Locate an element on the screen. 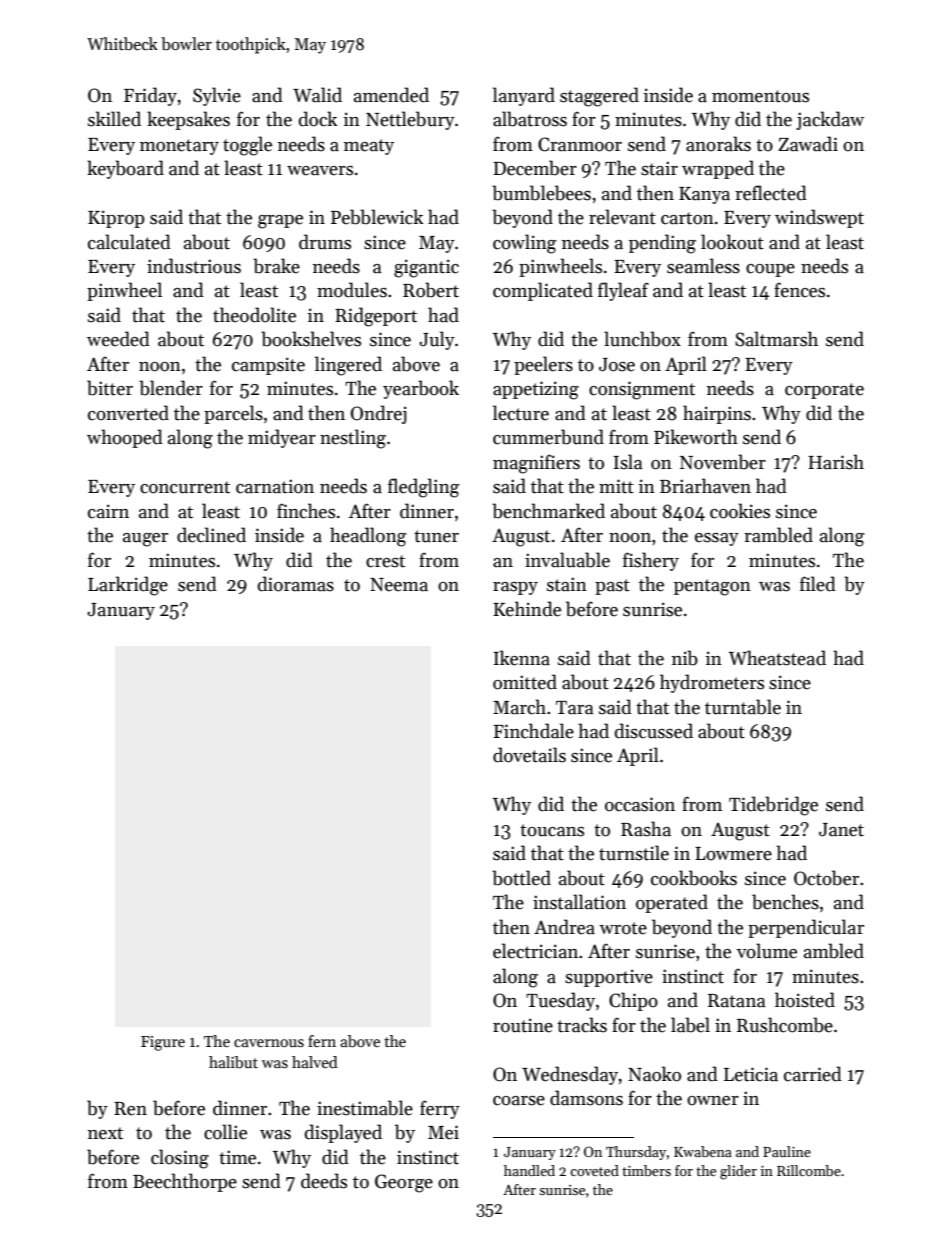  momentous is located at coordinates (760, 96).
